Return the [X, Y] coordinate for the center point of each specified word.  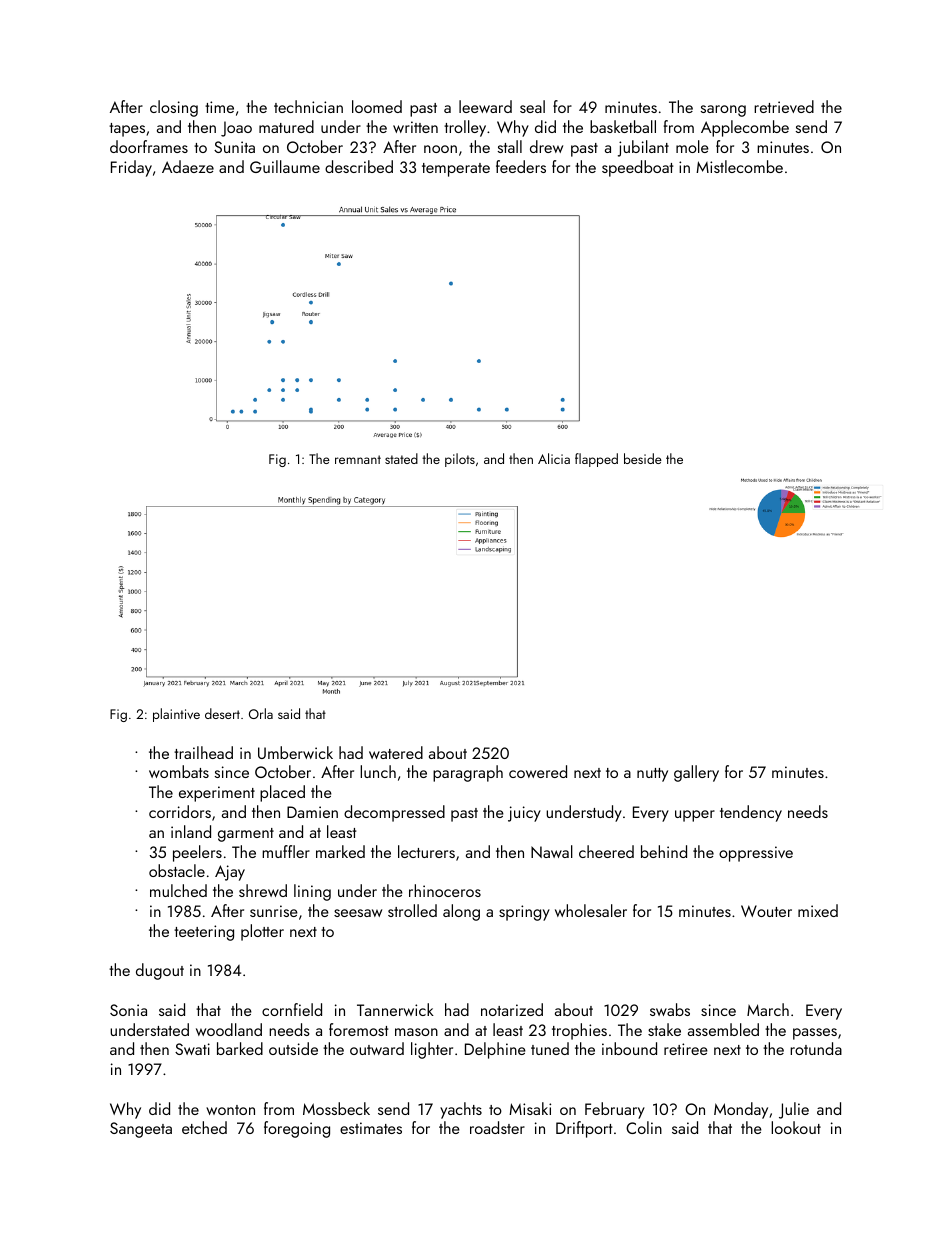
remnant [358, 459]
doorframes [149, 146]
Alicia [554, 458]
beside [643, 458]
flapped [596, 460]
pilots [460, 460]
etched [204, 1127]
